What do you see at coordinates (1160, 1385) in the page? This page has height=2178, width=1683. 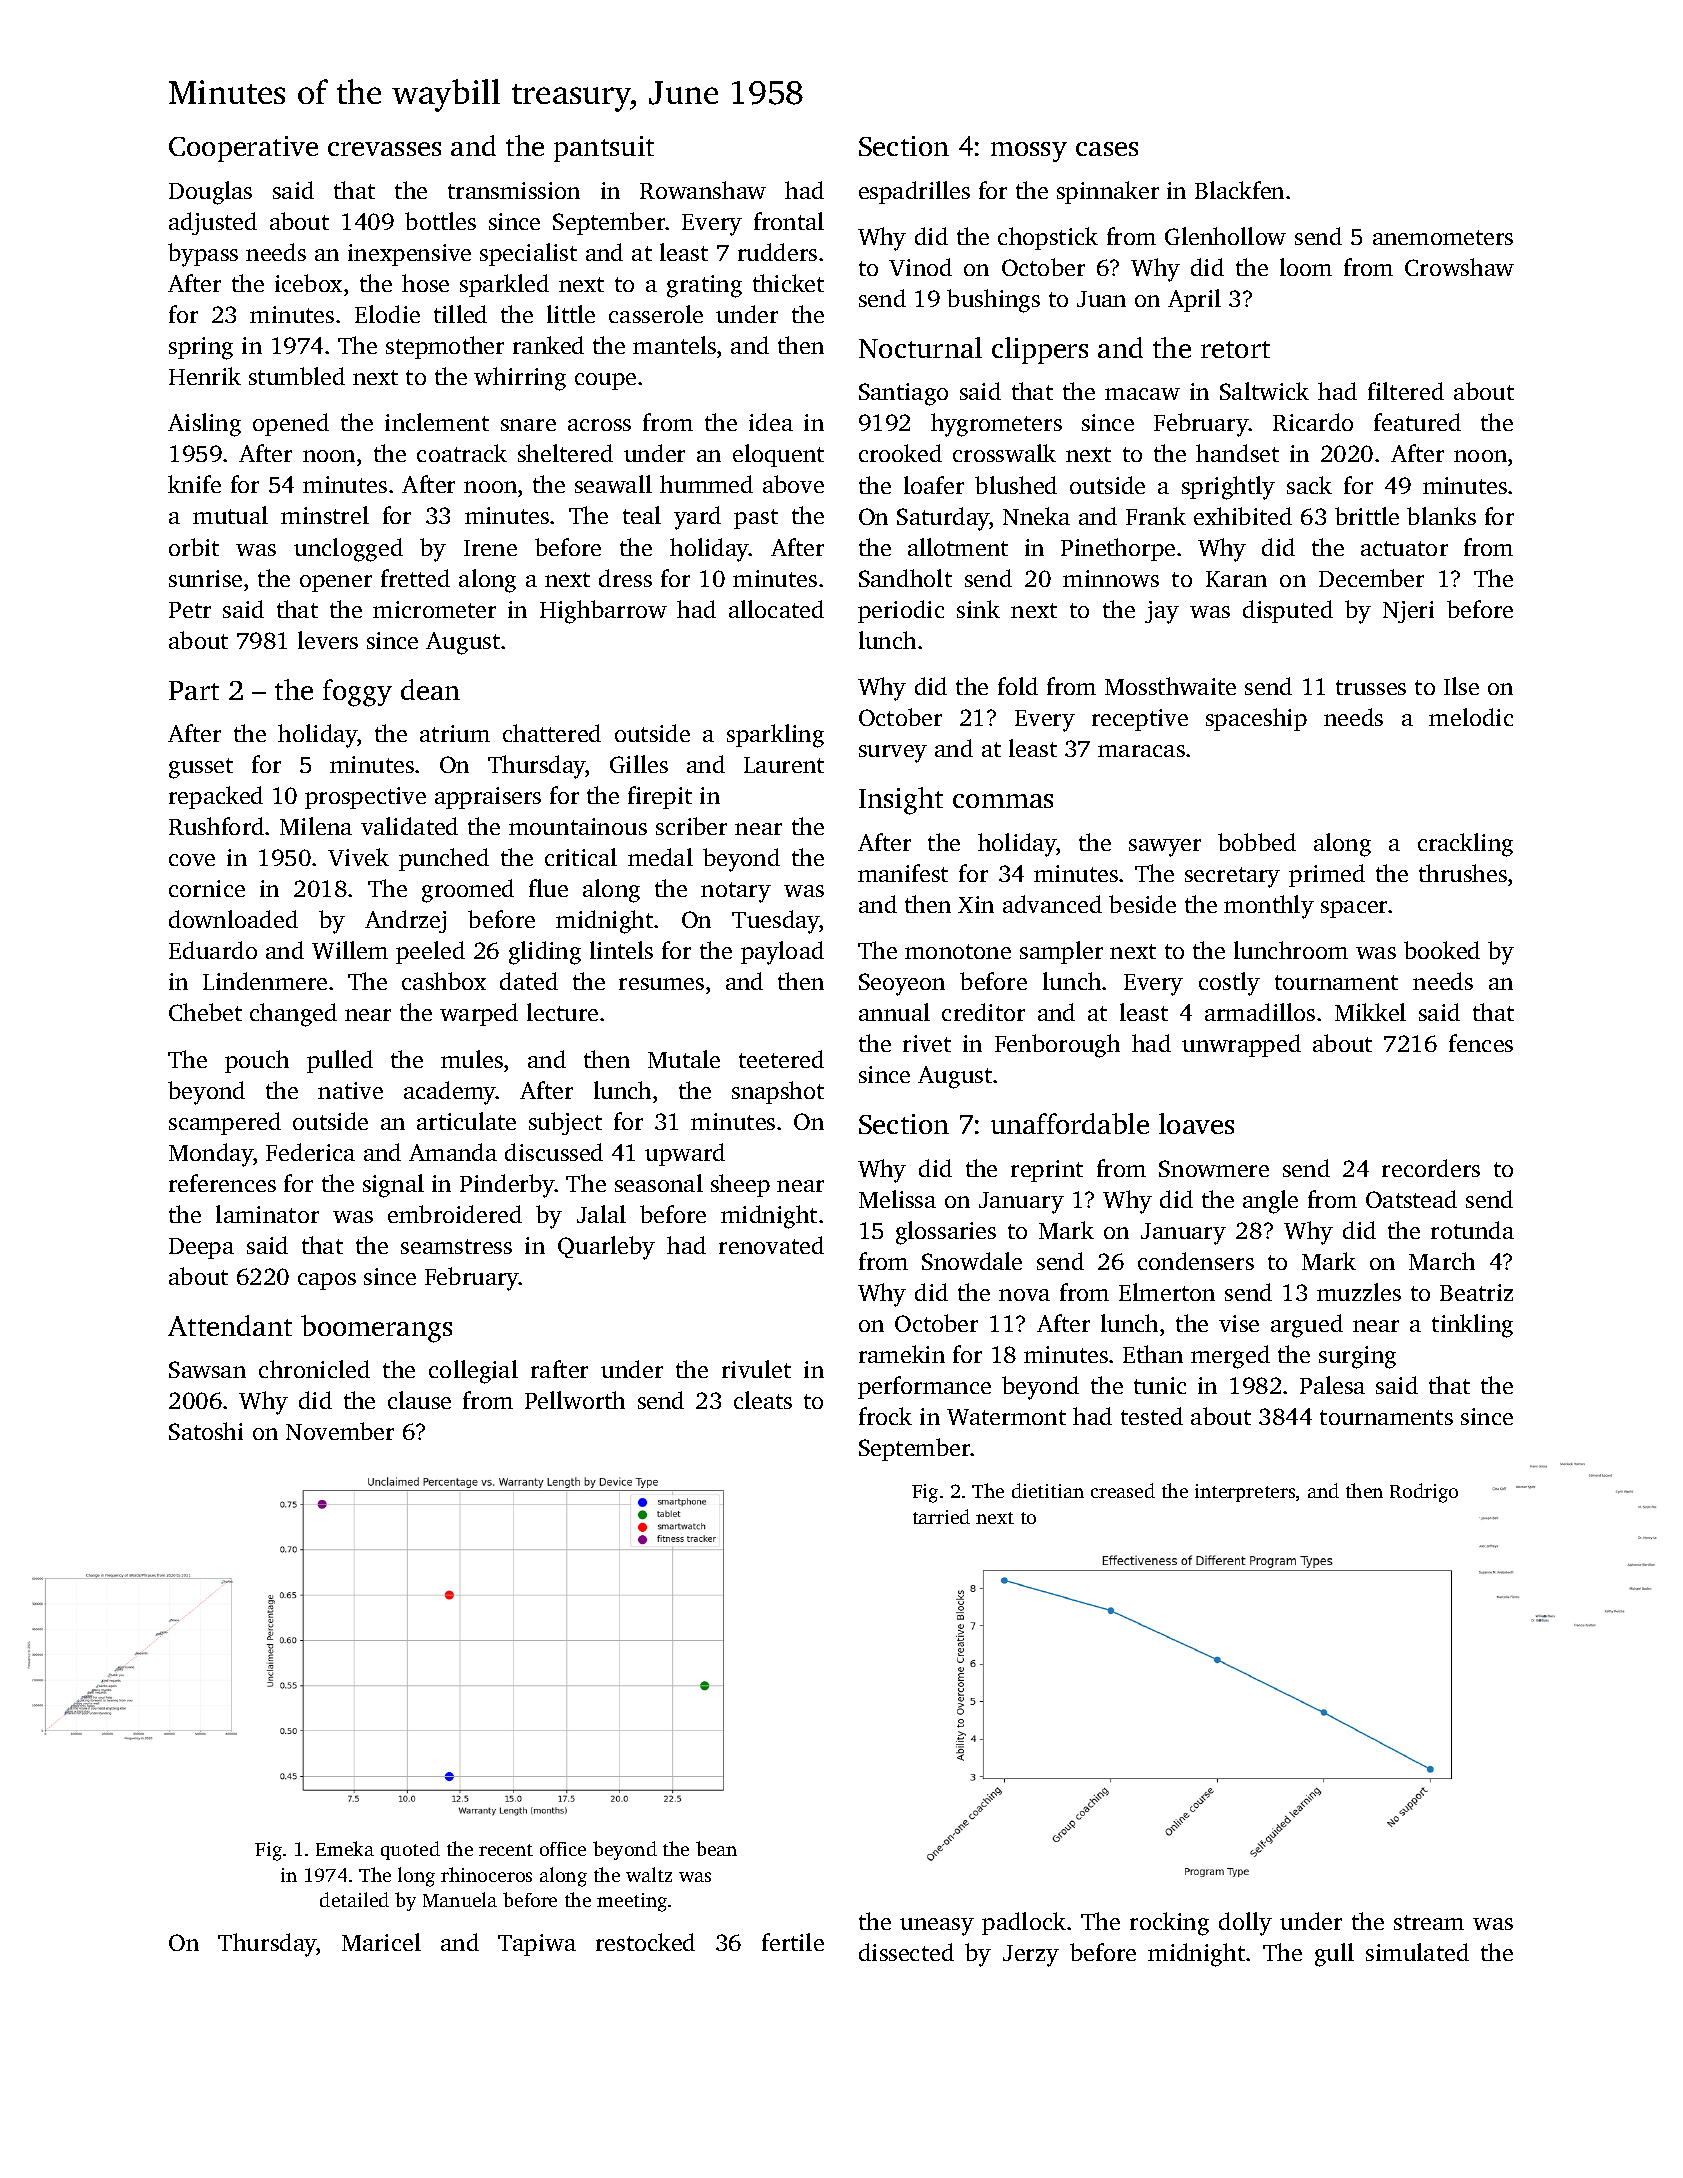 I see `tunic` at bounding box center [1160, 1385].
